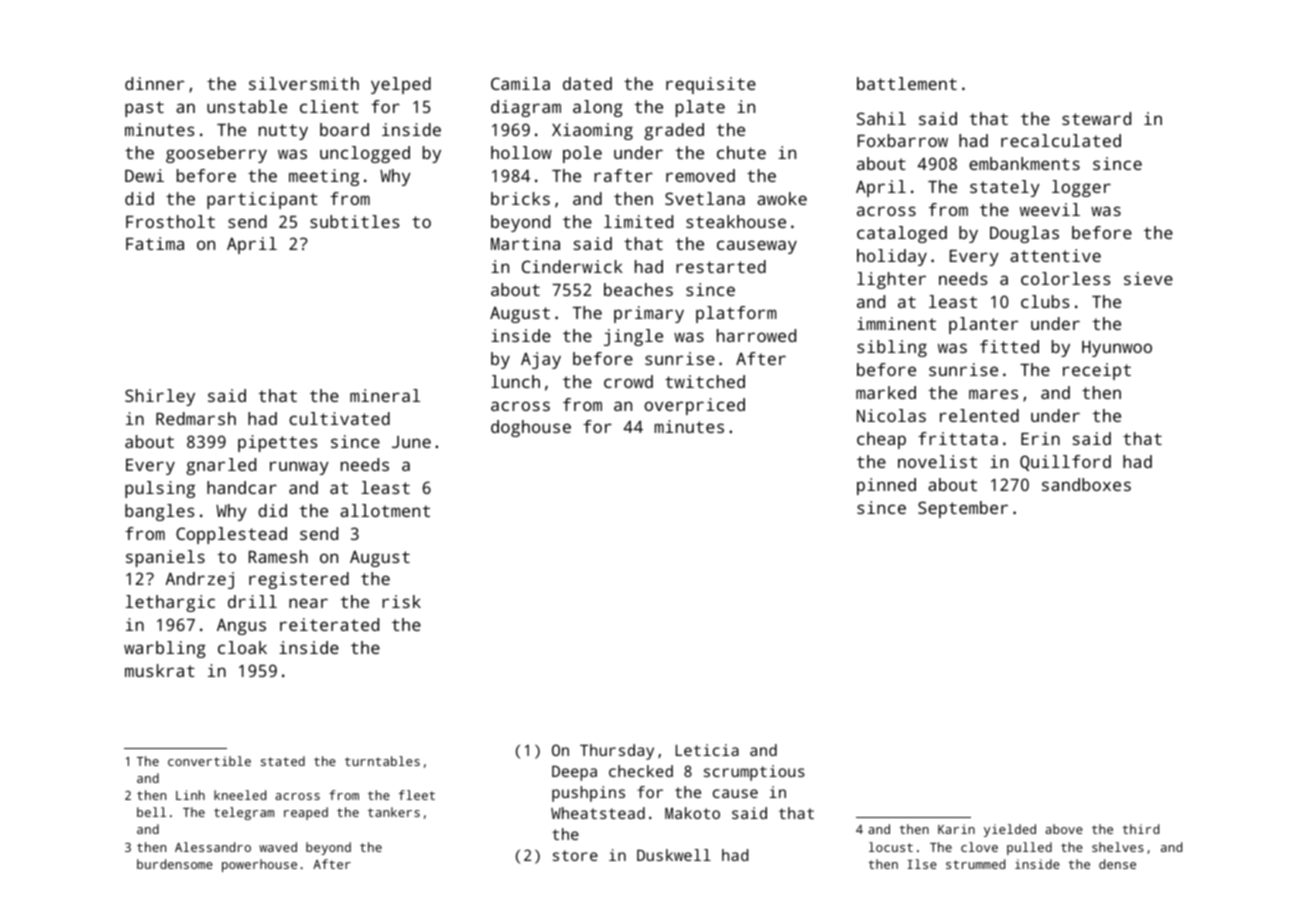  What do you see at coordinates (216, 154) in the screenshot?
I see `gooseberry` at bounding box center [216, 154].
